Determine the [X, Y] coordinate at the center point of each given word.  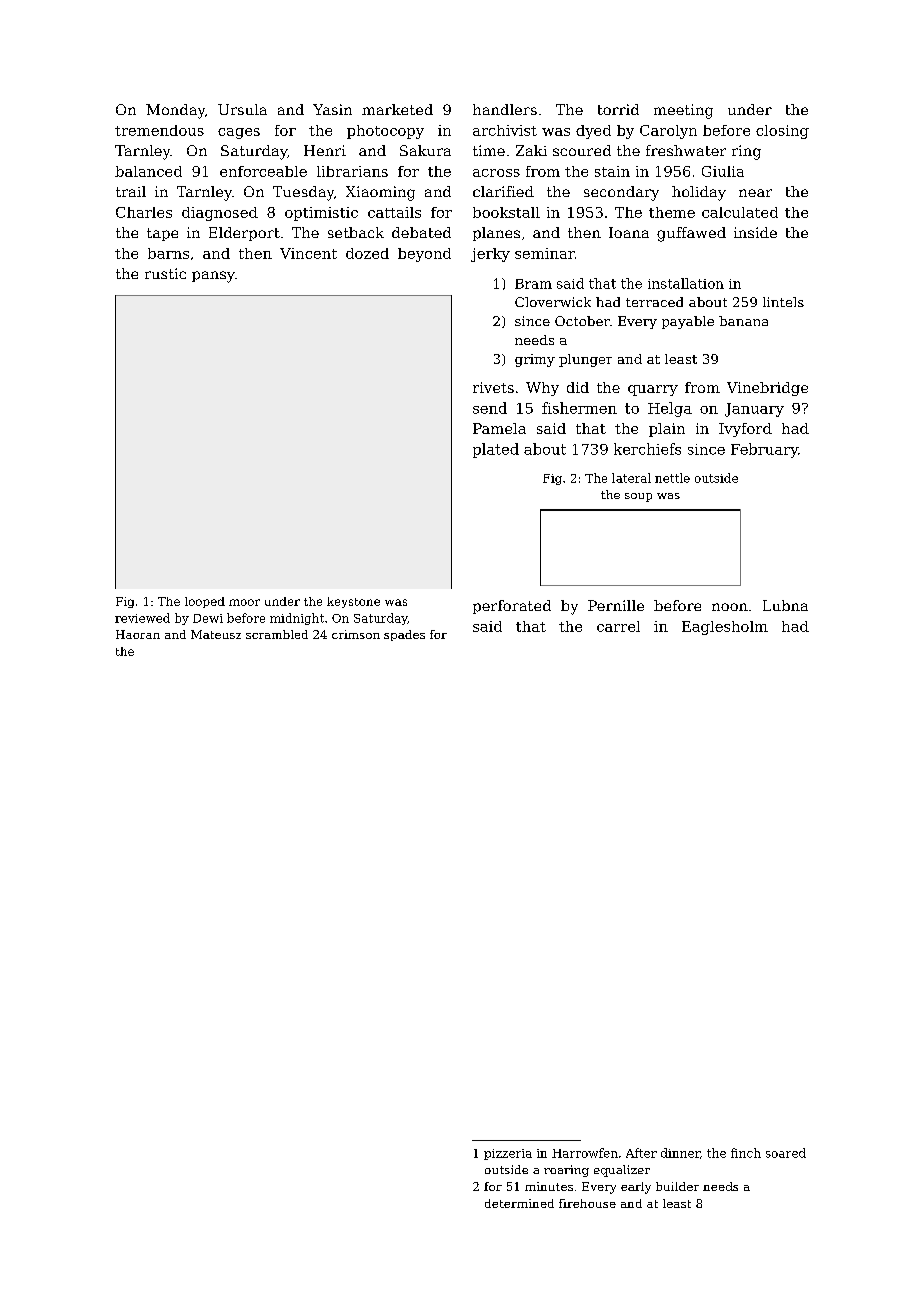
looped [205, 602]
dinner [680, 1153]
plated [496, 450]
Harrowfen [585, 1153]
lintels [783, 302]
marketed [397, 109]
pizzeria [508, 1154]
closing [782, 132]
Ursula [242, 109]
